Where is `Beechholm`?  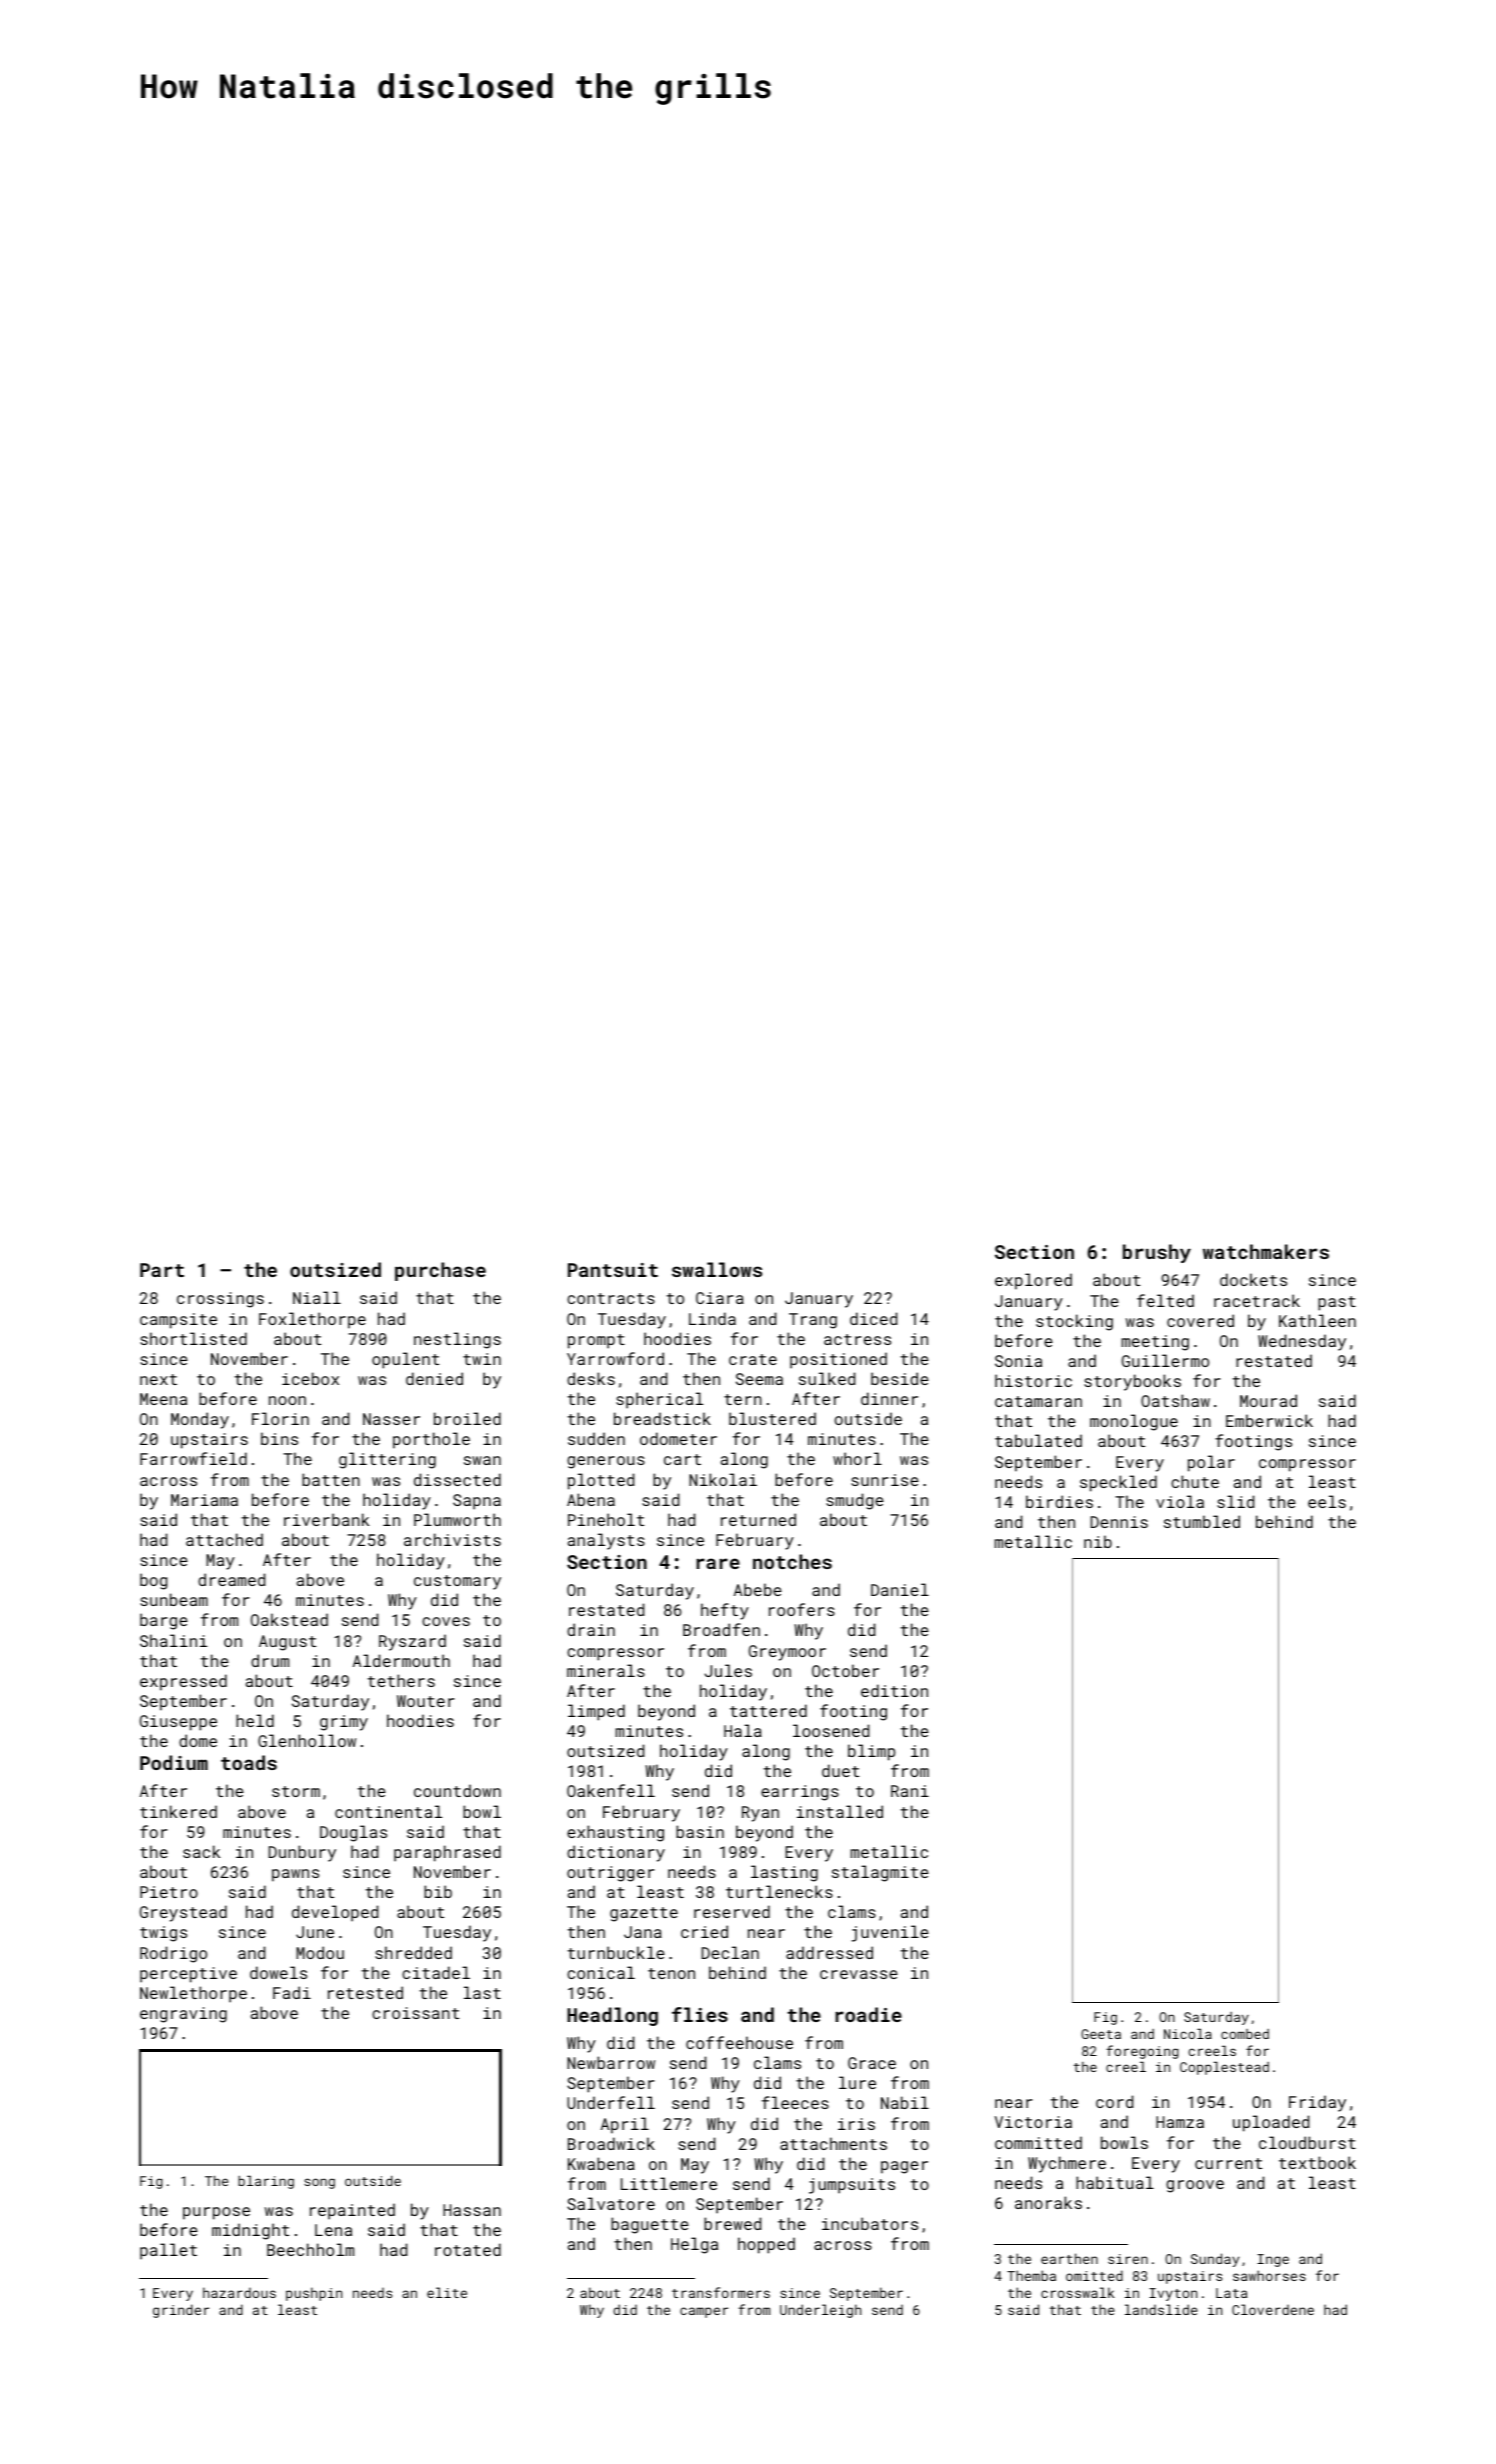
Beechholm is located at coordinates (310, 2249).
